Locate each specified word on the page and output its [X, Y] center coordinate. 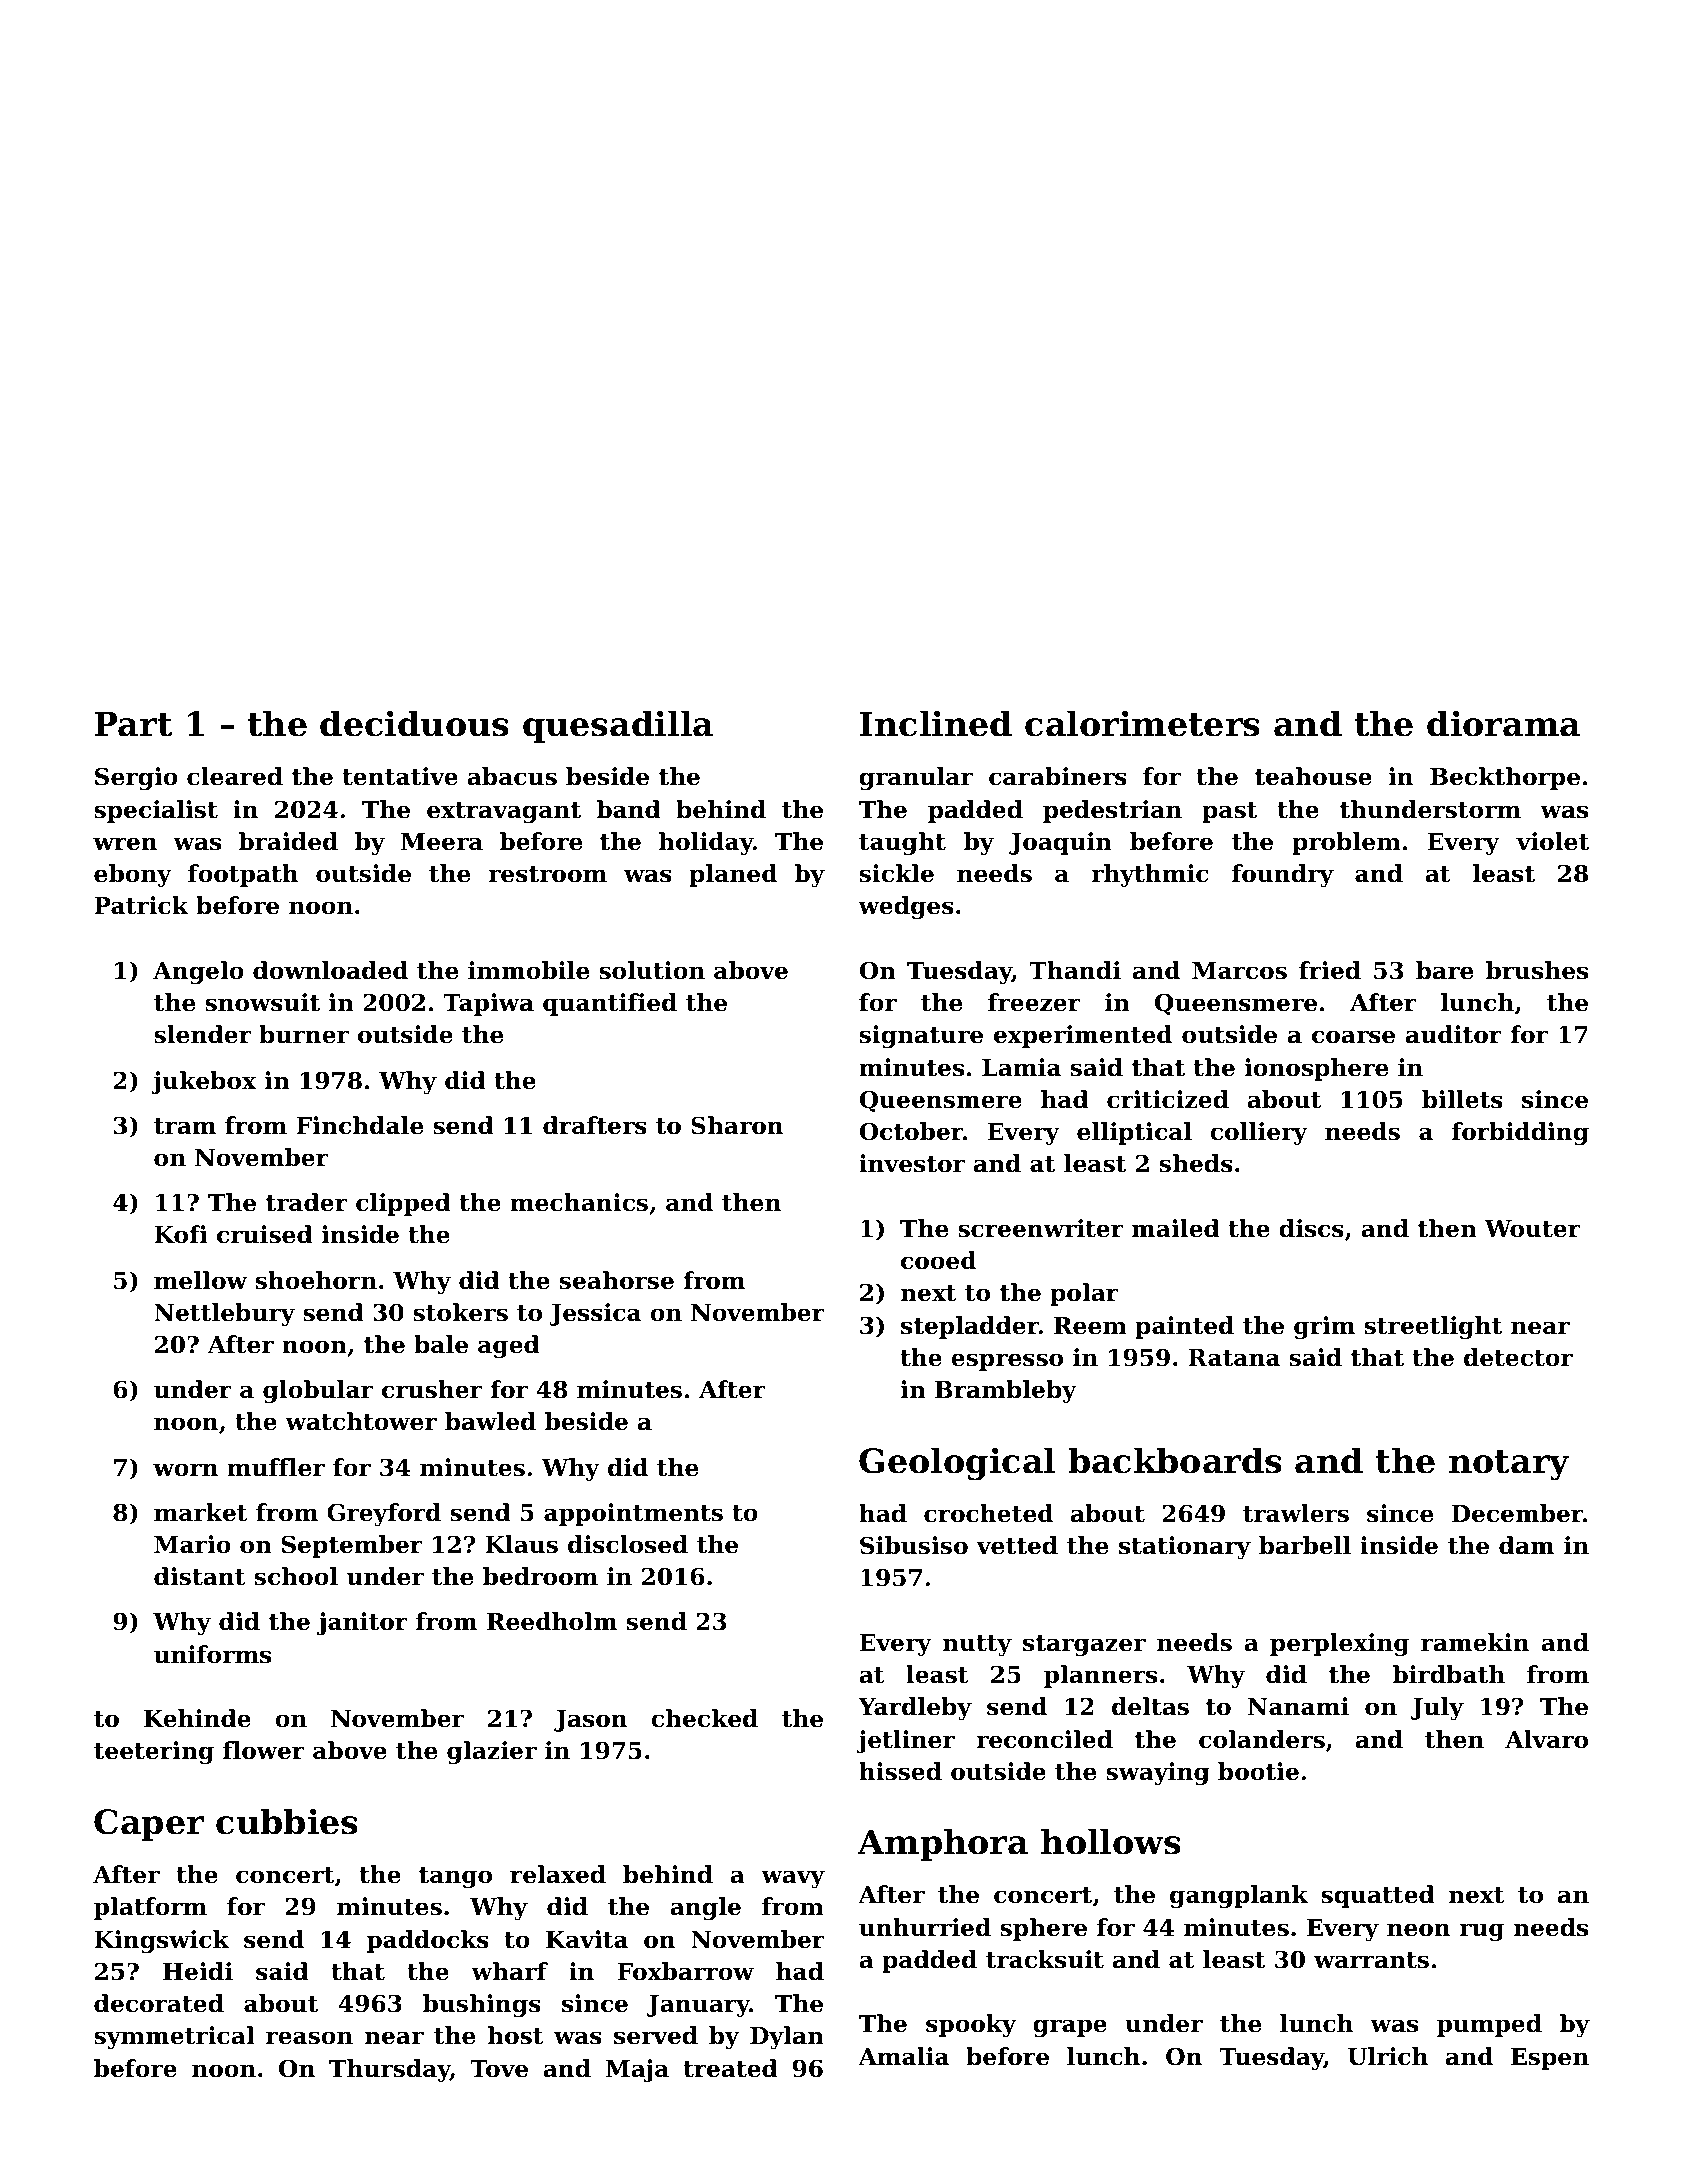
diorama [1503, 723]
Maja [637, 2070]
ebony [133, 875]
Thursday [389, 2070]
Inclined [935, 723]
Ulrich [1388, 2056]
